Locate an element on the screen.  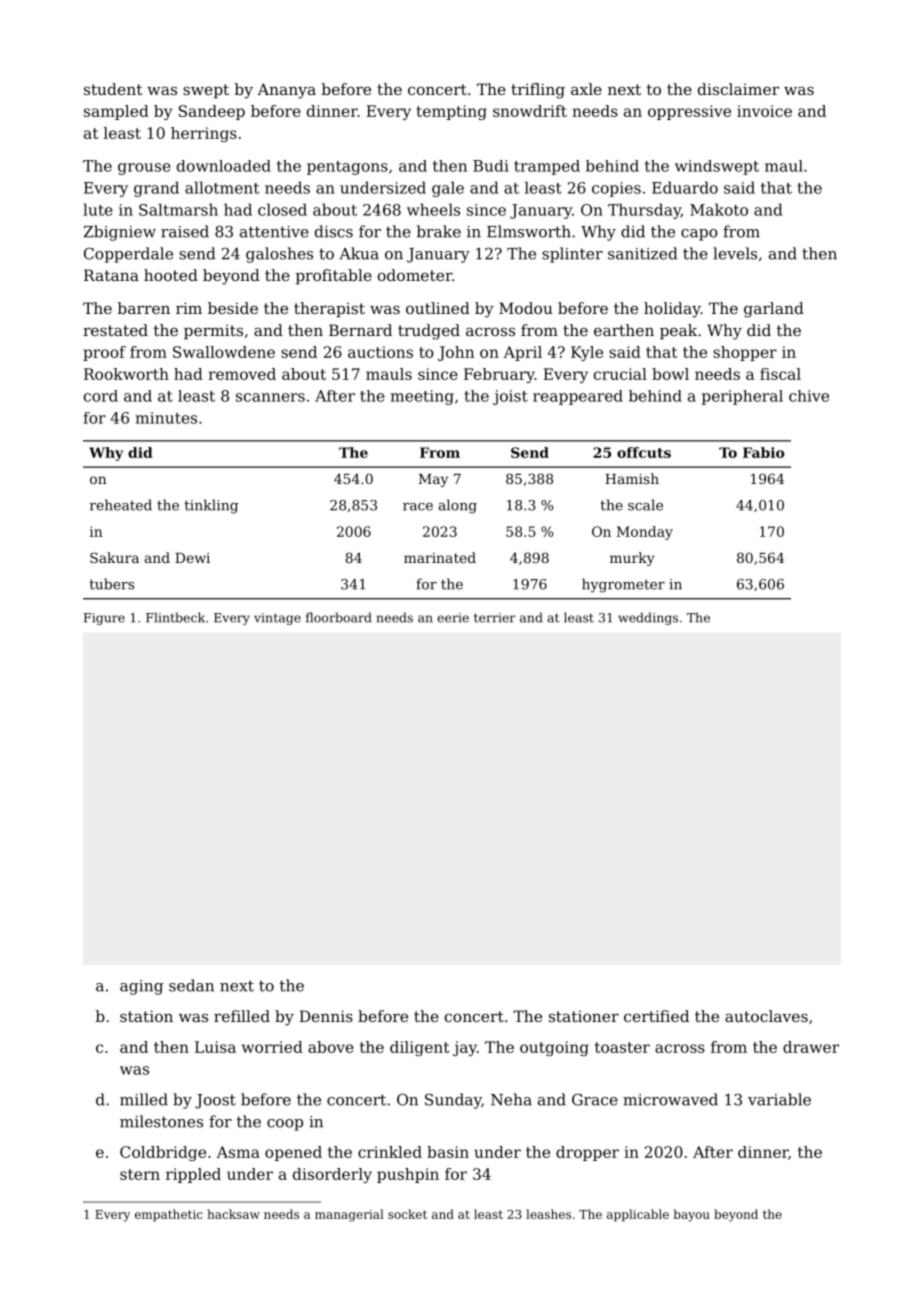
oppressive is located at coordinates (689, 112).
